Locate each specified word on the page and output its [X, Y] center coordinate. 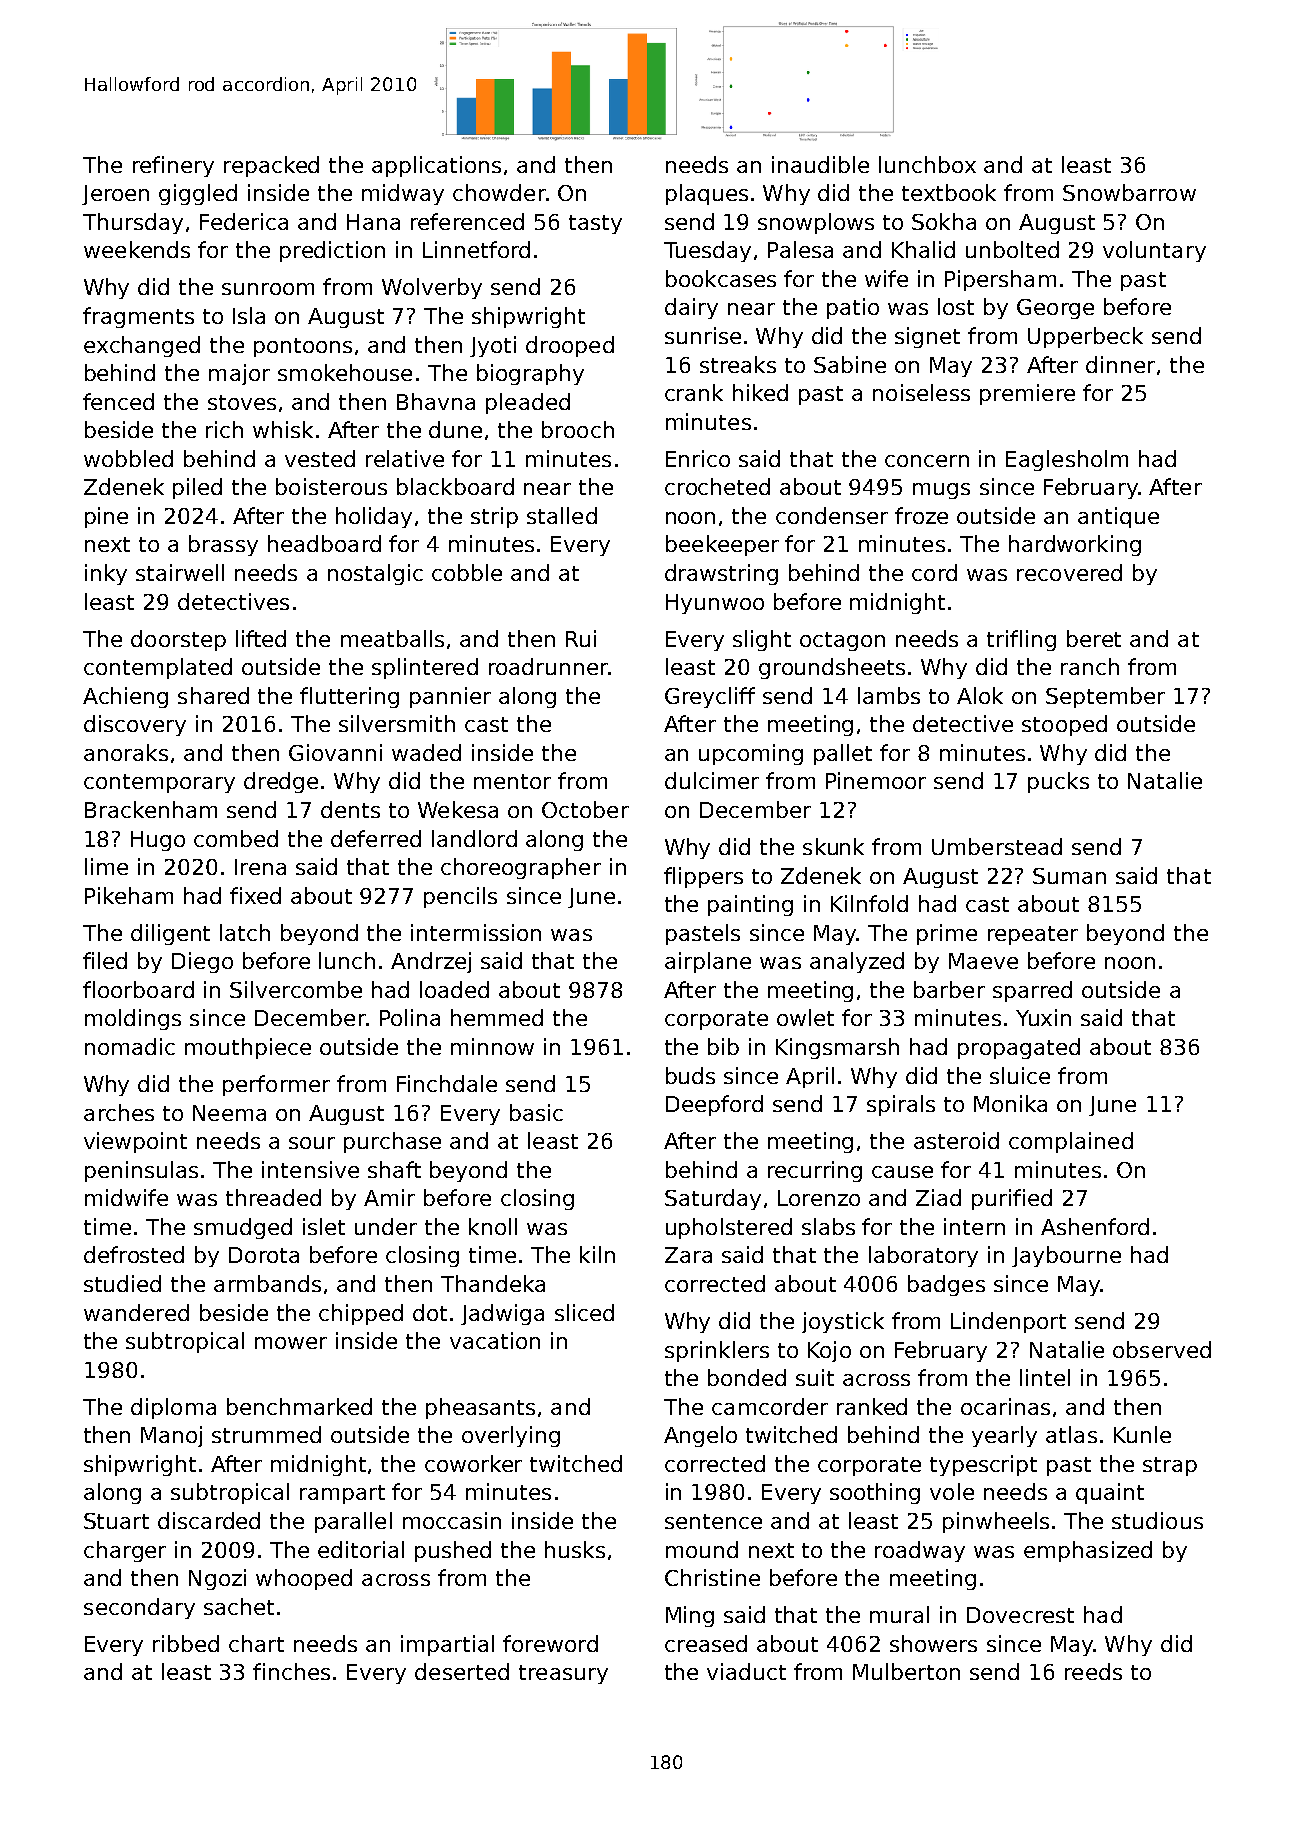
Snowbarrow [1129, 192]
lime [106, 866]
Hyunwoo [715, 604]
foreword [550, 1643]
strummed [266, 1434]
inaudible [820, 164]
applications [436, 166]
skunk [833, 846]
